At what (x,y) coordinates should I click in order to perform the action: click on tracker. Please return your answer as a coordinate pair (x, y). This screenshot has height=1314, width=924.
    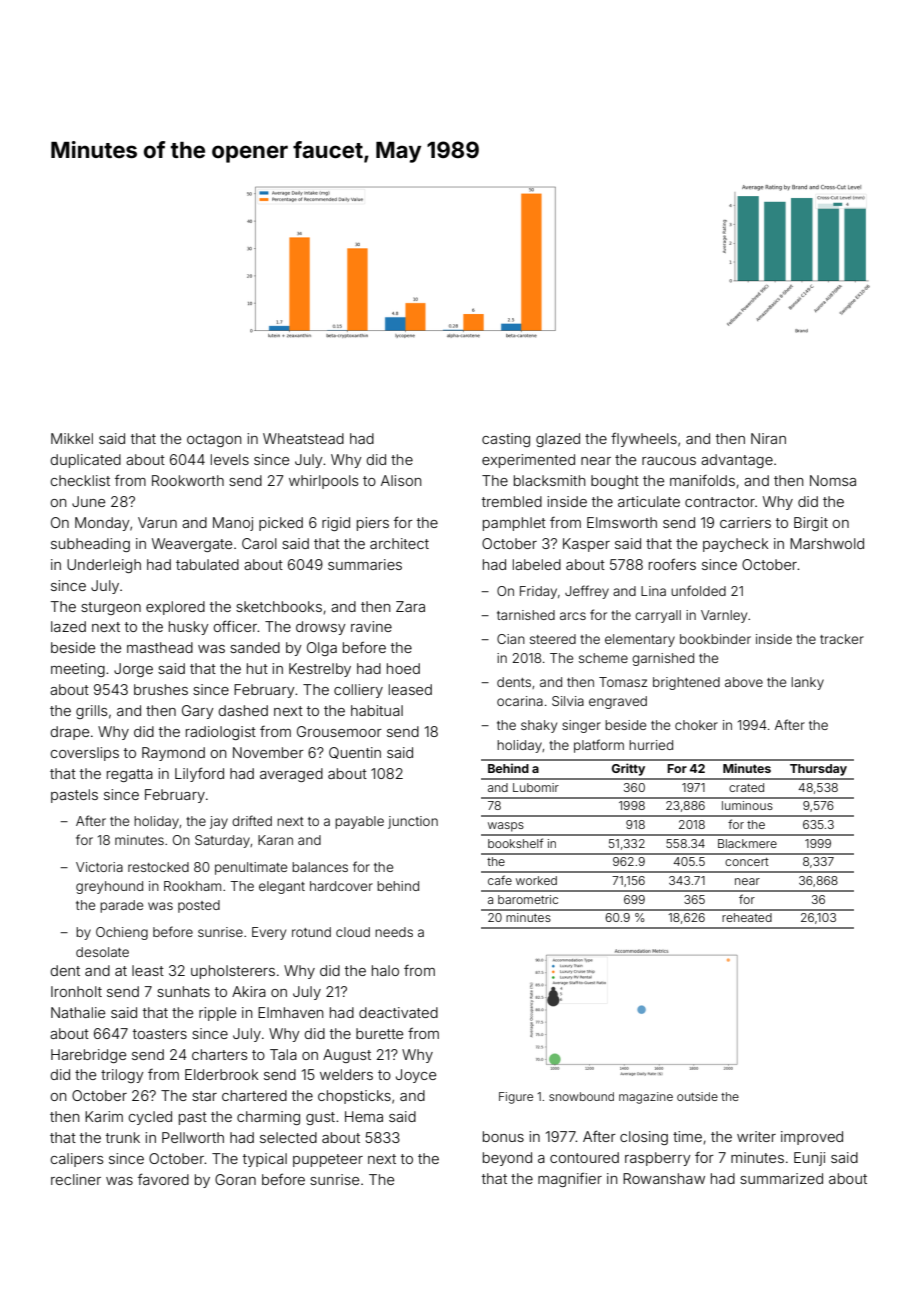
    Looking at the image, I should click on (842, 639).
